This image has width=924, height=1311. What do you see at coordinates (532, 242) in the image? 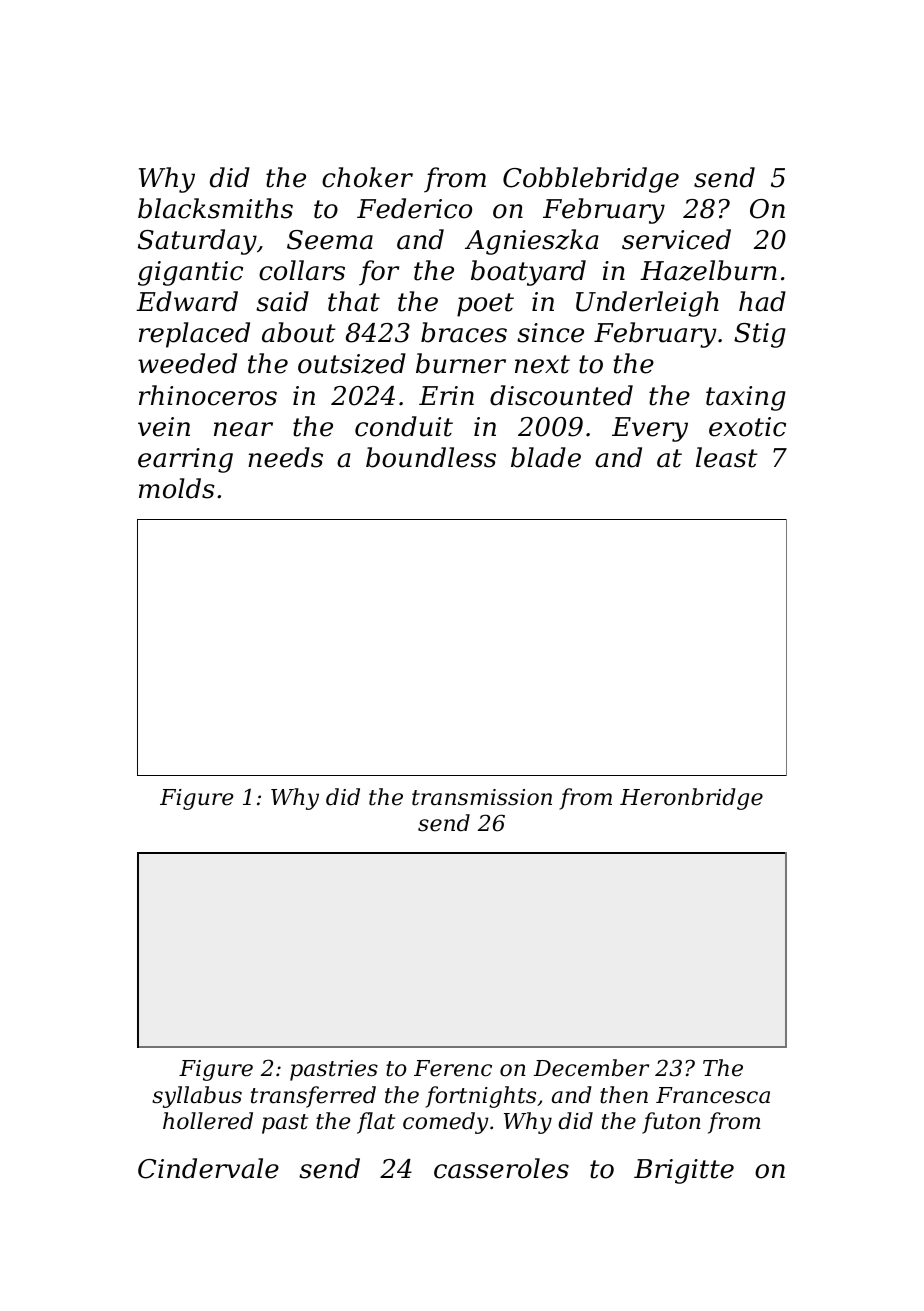
I see `Agnieszka` at bounding box center [532, 242].
